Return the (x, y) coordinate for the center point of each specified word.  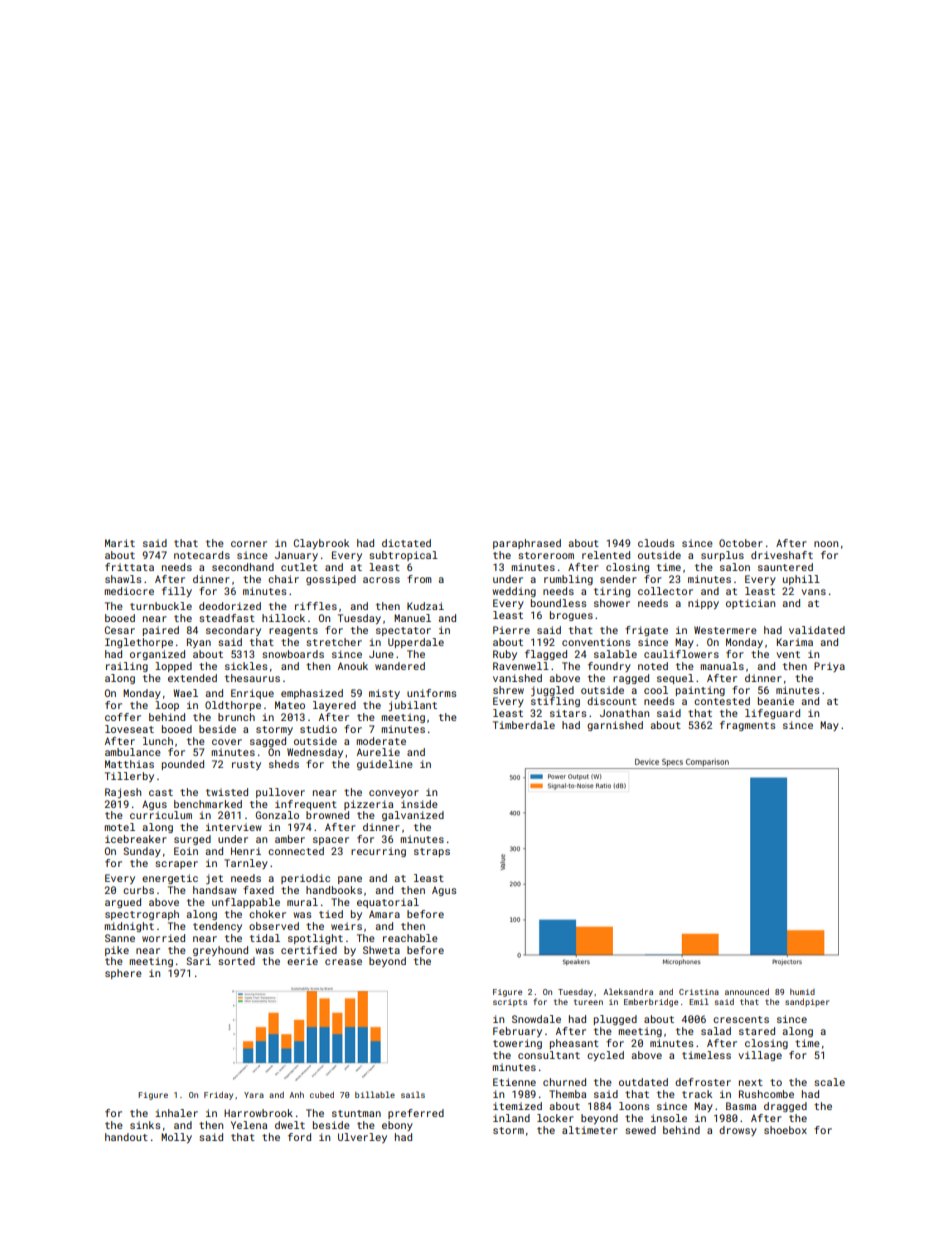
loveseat (129, 729)
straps (432, 852)
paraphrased (527, 544)
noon (826, 544)
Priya (829, 667)
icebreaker (136, 839)
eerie (302, 961)
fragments (747, 726)
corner (249, 544)
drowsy (738, 1131)
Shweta (381, 950)
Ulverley (362, 1138)
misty (384, 694)
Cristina (699, 992)
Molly (176, 1138)
